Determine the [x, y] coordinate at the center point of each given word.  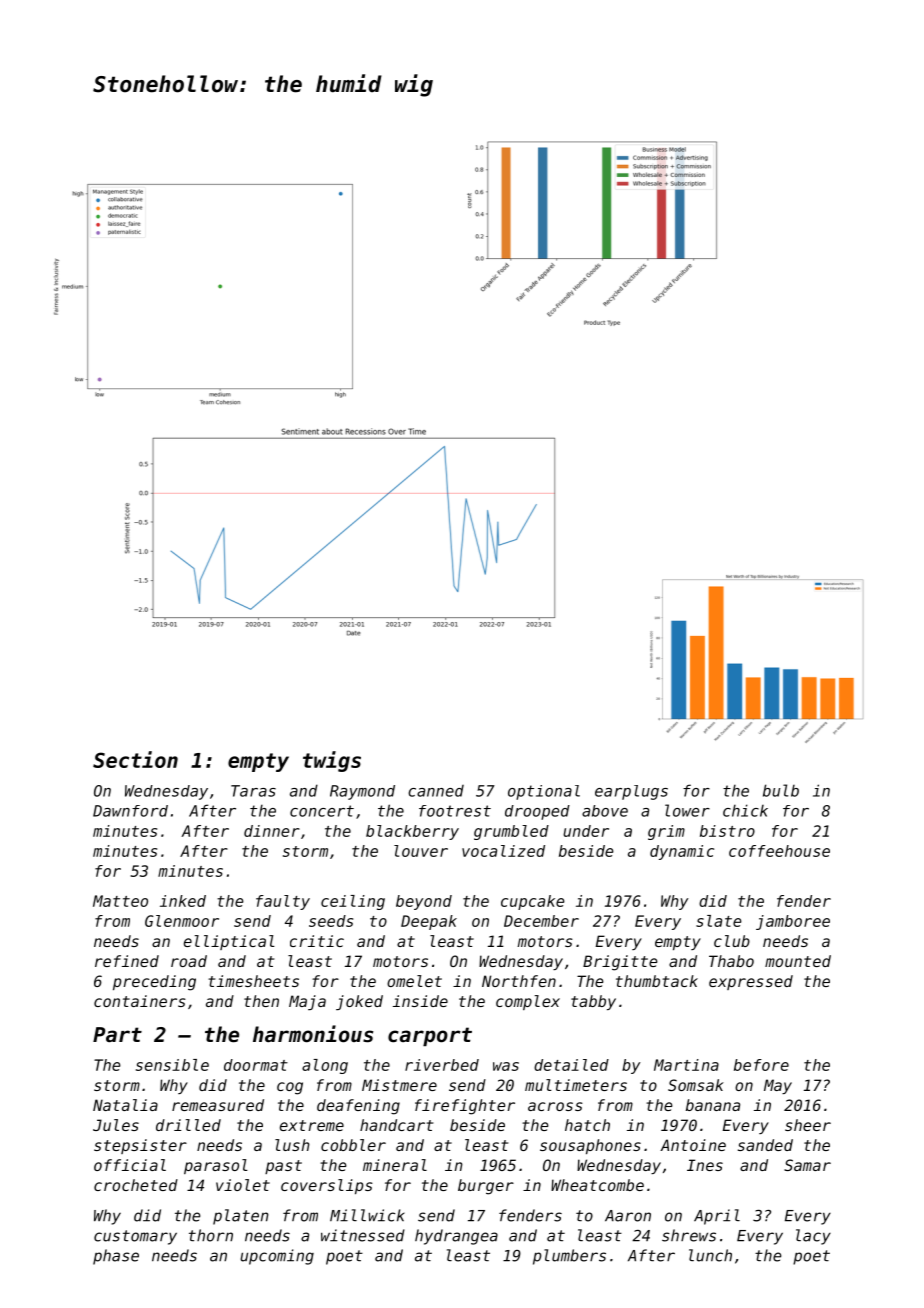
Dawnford [130, 811]
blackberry [412, 832]
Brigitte [620, 963]
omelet [414, 981]
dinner [272, 831]
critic [317, 941]
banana [713, 1105]
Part [117, 1035]
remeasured [218, 1105]
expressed [751, 982]
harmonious [313, 1034]
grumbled [511, 832]
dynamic [682, 852]
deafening [358, 1107]
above [605, 811]
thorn [211, 1235]
